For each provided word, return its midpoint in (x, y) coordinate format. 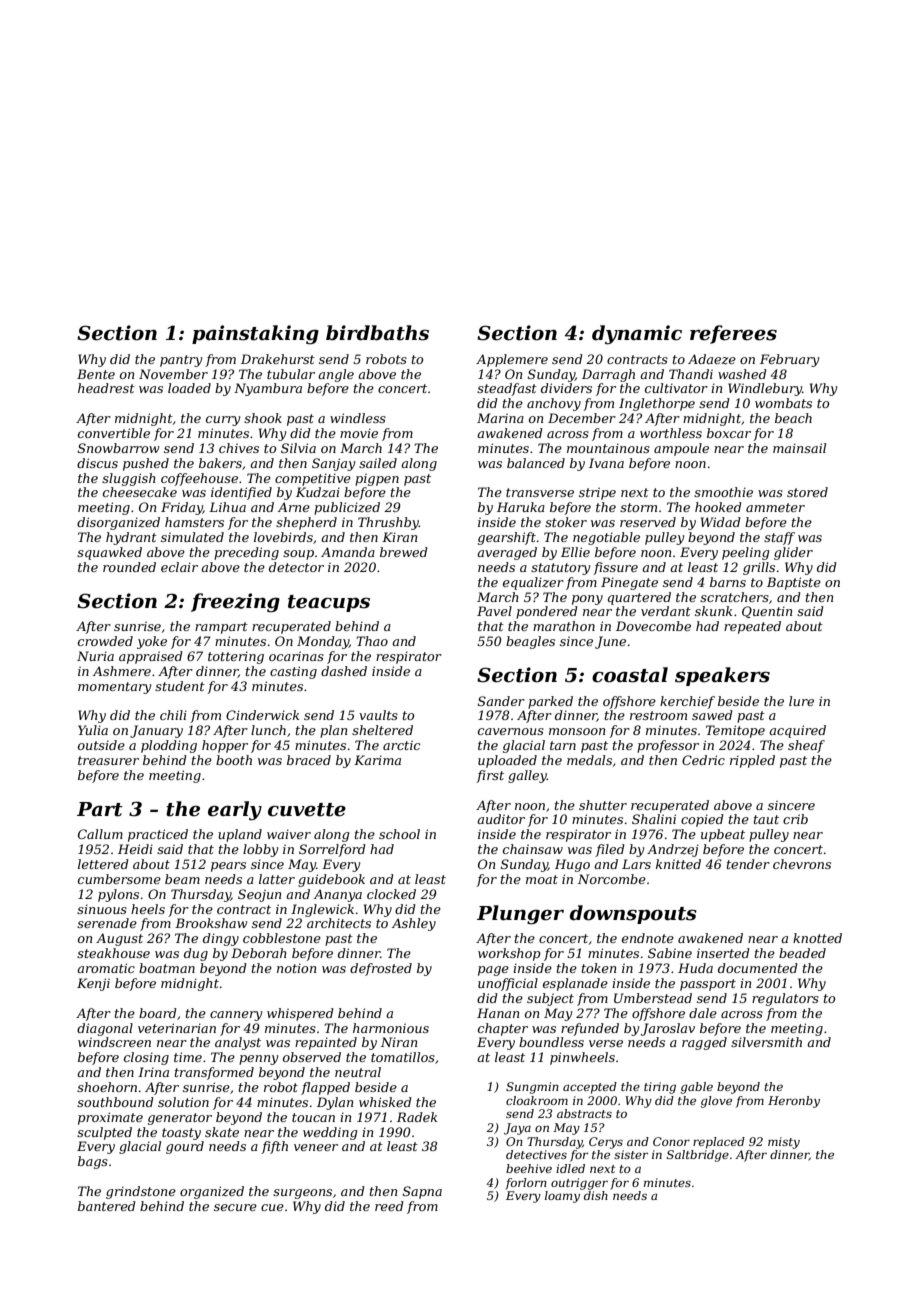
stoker (566, 522)
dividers (566, 388)
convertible (114, 433)
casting (293, 672)
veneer (316, 1147)
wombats (783, 403)
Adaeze (712, 359)
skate (222, 1132)
